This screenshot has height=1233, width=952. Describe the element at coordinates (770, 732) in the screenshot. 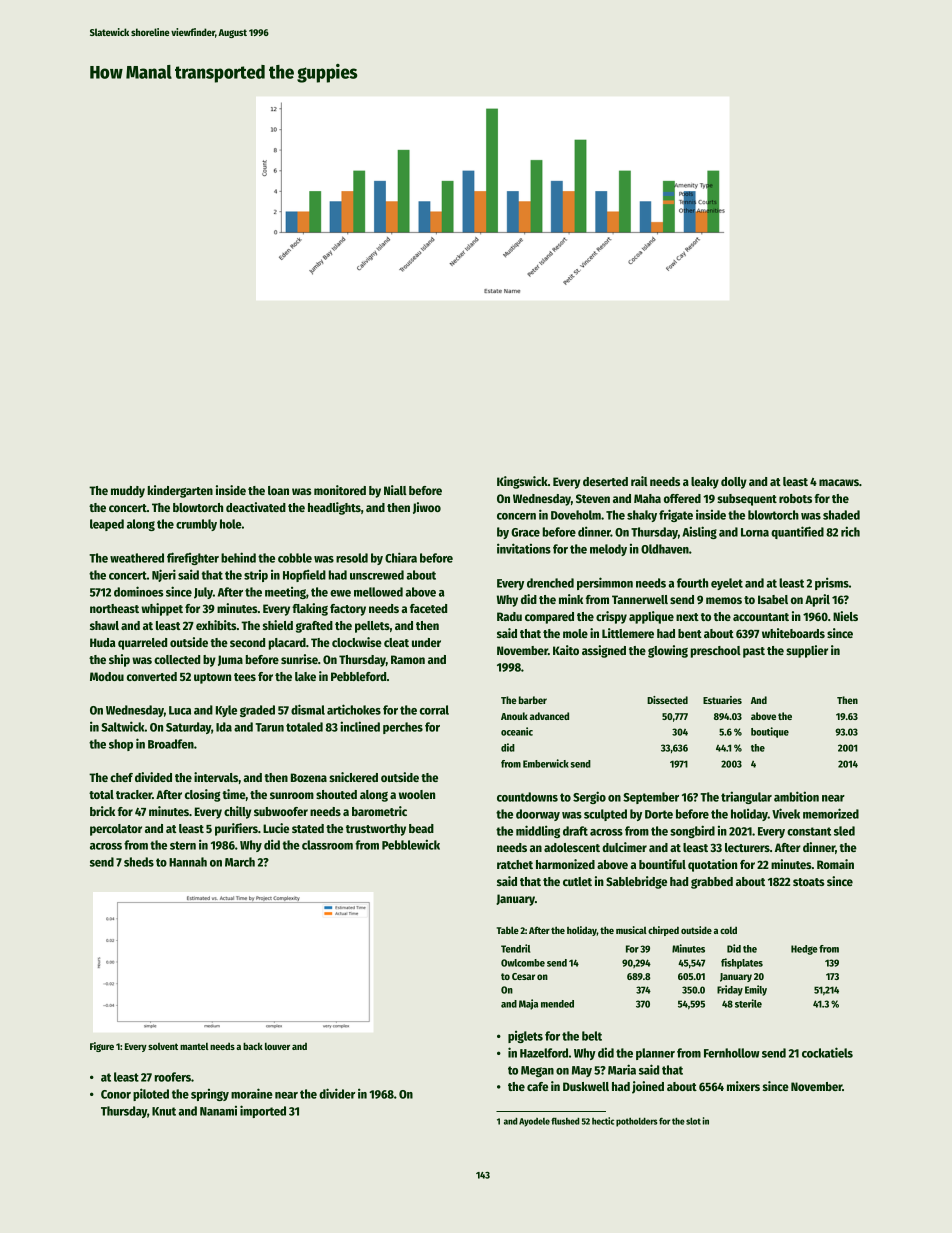

I see `boutique` at that location.
